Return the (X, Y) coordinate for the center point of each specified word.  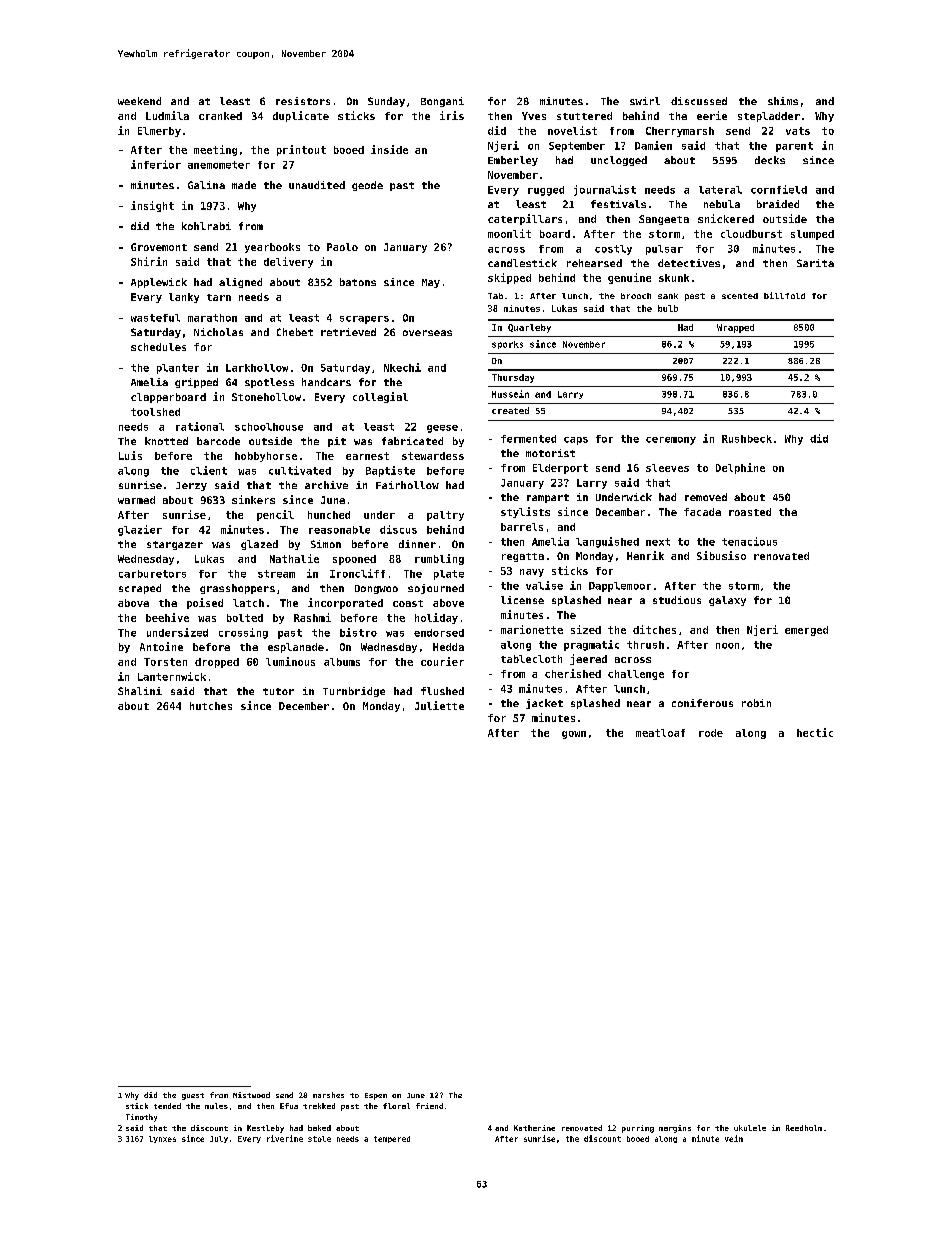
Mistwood (251, 1095)
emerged (806, 631)
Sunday (386, 102)
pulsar (664, 250)
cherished (573, 673)
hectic (815, 732)
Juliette (439, 705)
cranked (220, 116)
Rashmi (312, 617)
